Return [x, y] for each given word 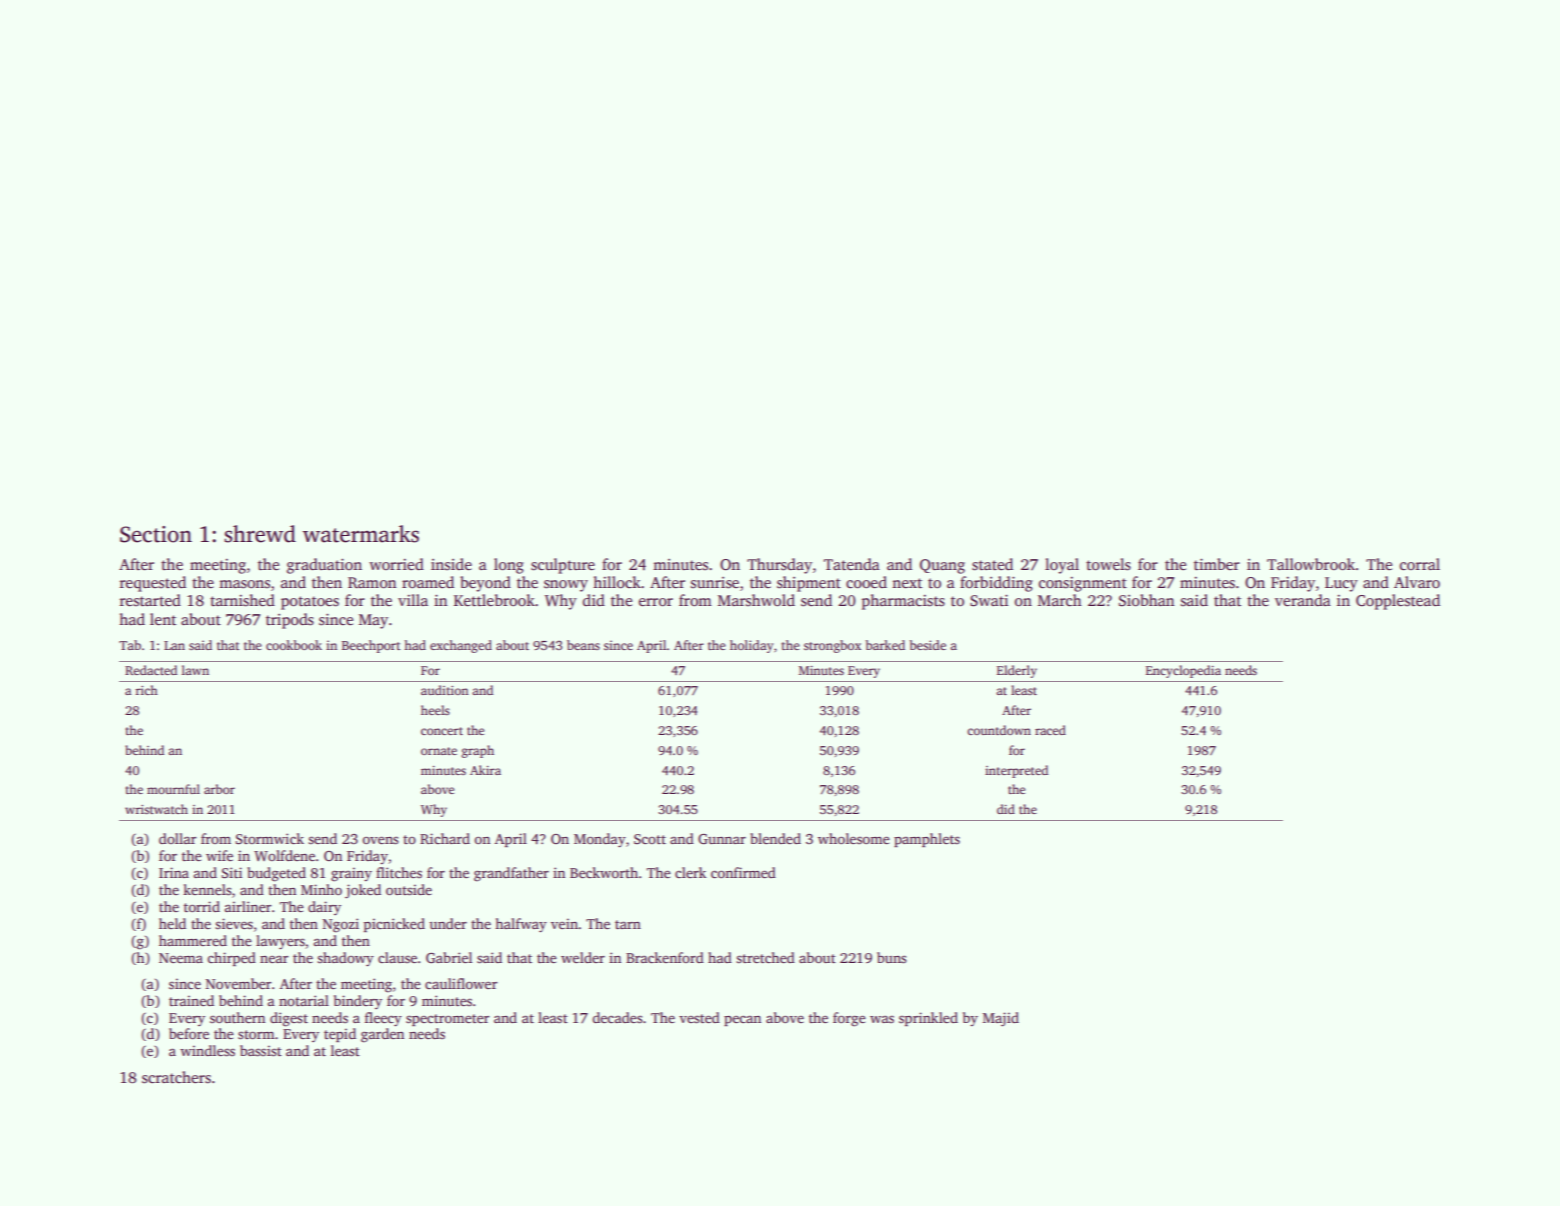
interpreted [1016, 771]
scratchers [176, 1077]
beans [583, 645]
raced [1050, 730]
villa [413, 600]
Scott [650, 839]
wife [219, 855]
